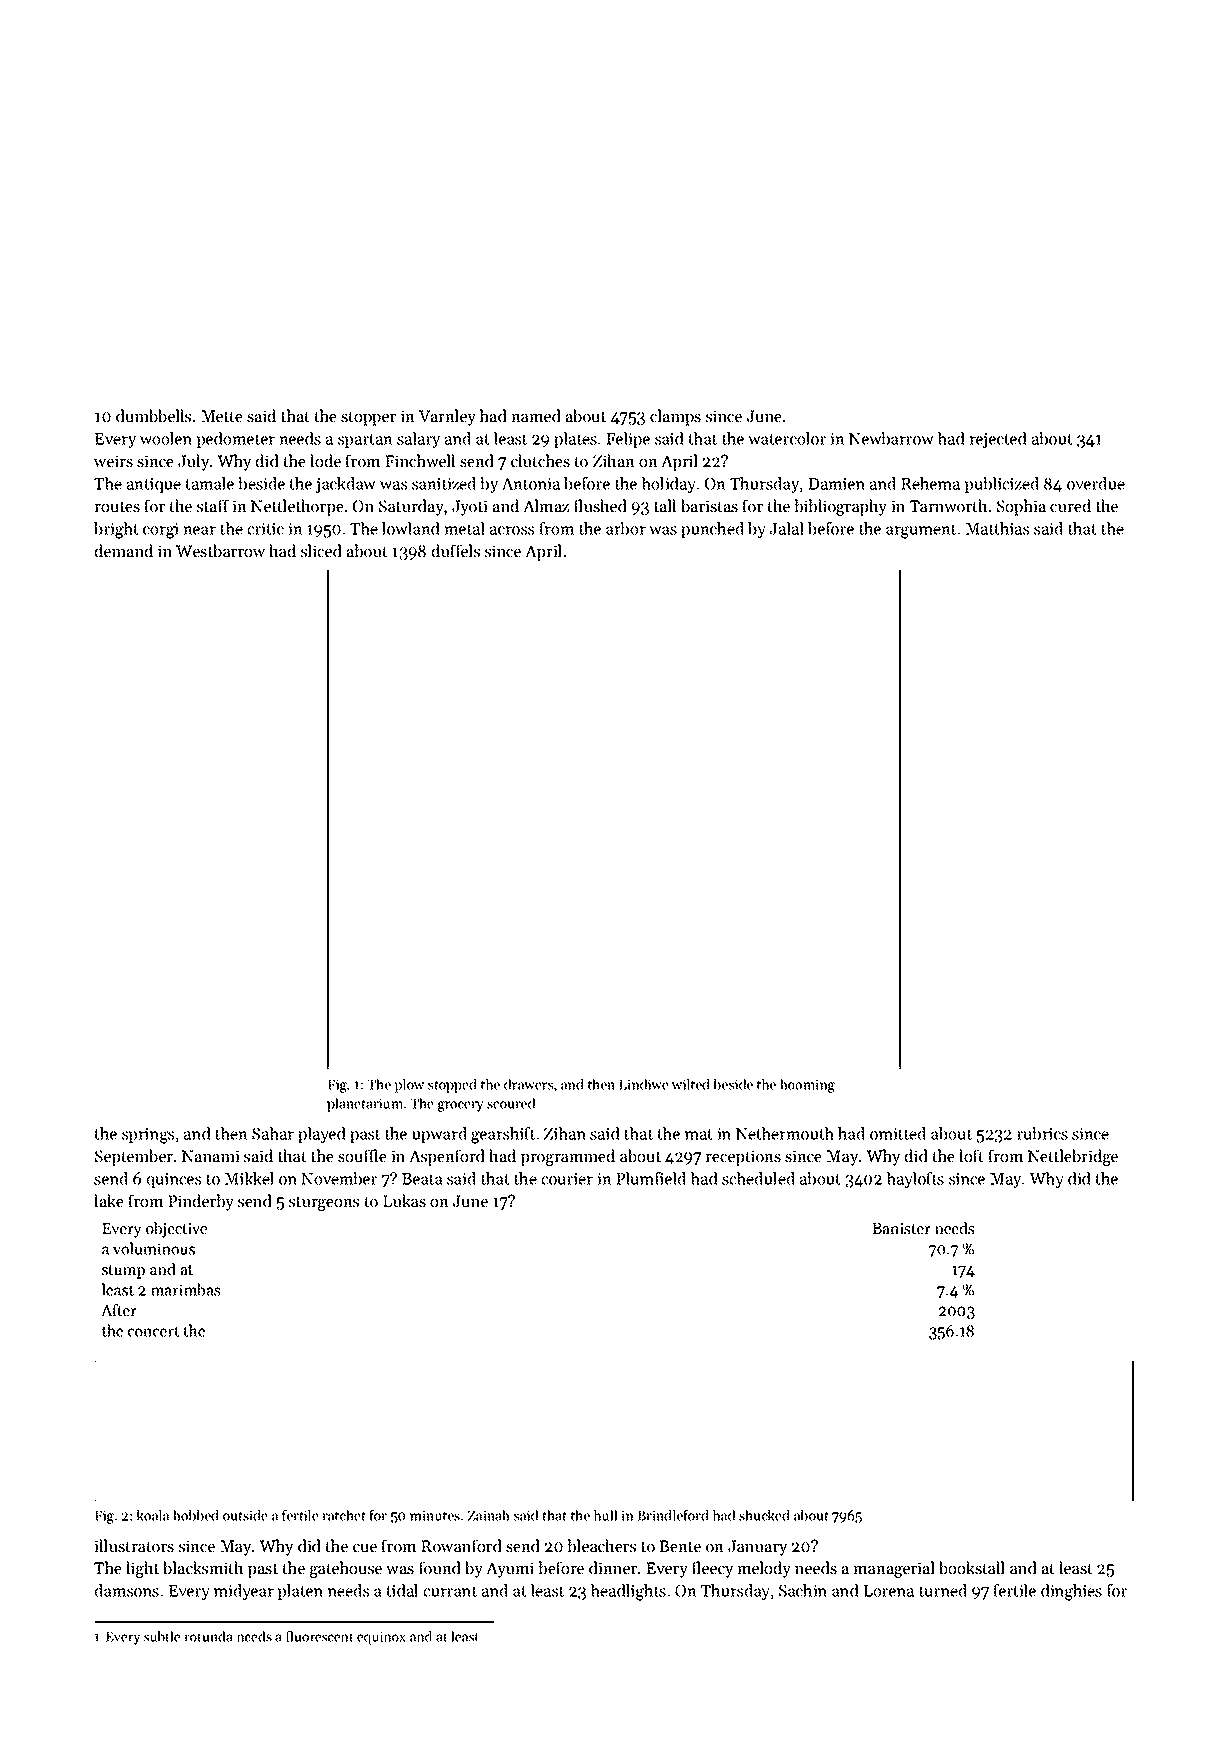 The height and width of the screenshot is (1737, 1228). What do you see at coordinates (447, 1157) in the screenshot?
I see `Aspenford` at bounding box center [447, 1157].
